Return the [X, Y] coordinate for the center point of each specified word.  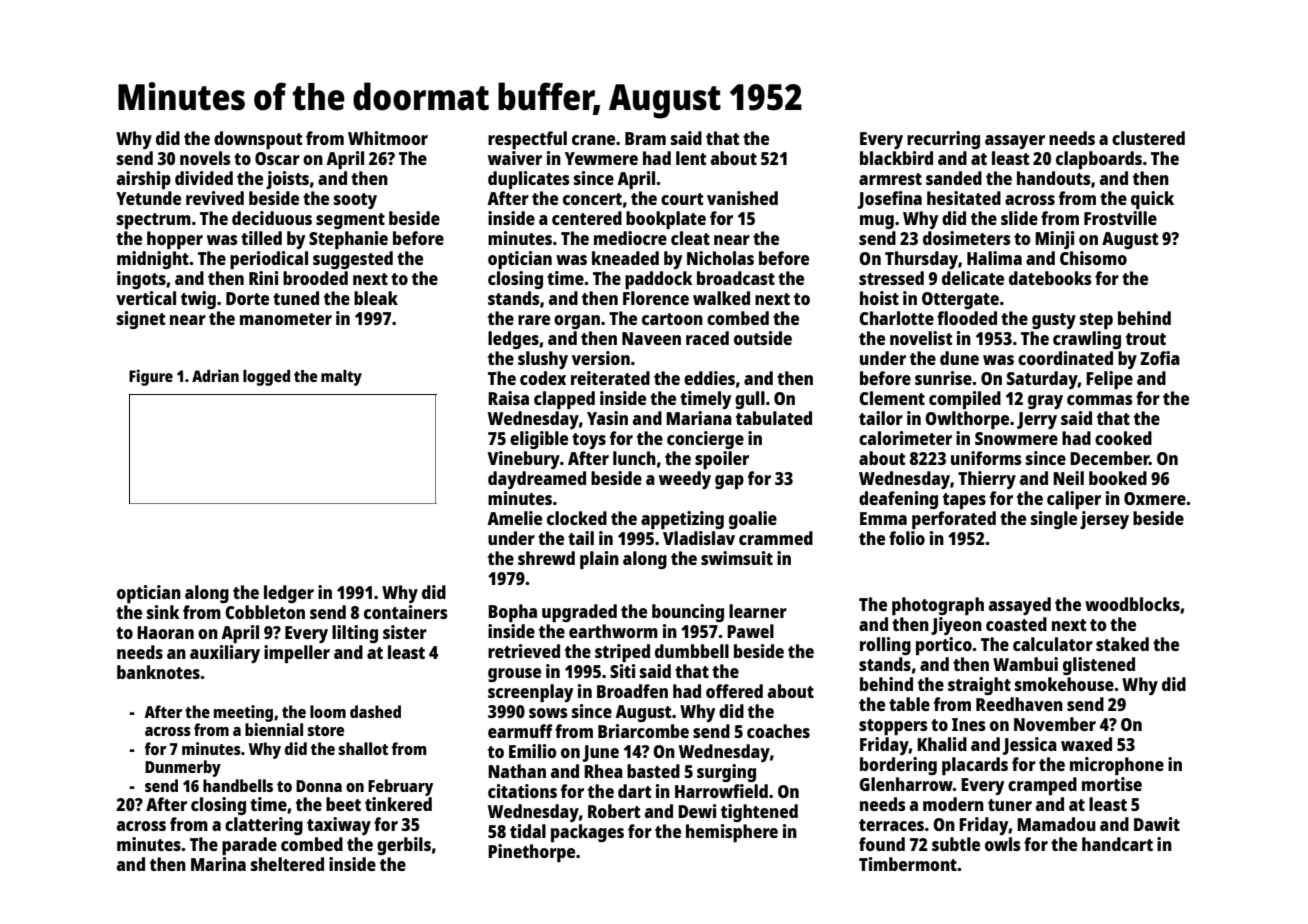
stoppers [893, 727]
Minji [1054, 240]
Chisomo [1093, 258]
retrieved [524, 651]
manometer [286, 319]
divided [204, 178]
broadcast [736, 278]
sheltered [287, 864]
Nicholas [720, 258]
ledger [289, 594]
